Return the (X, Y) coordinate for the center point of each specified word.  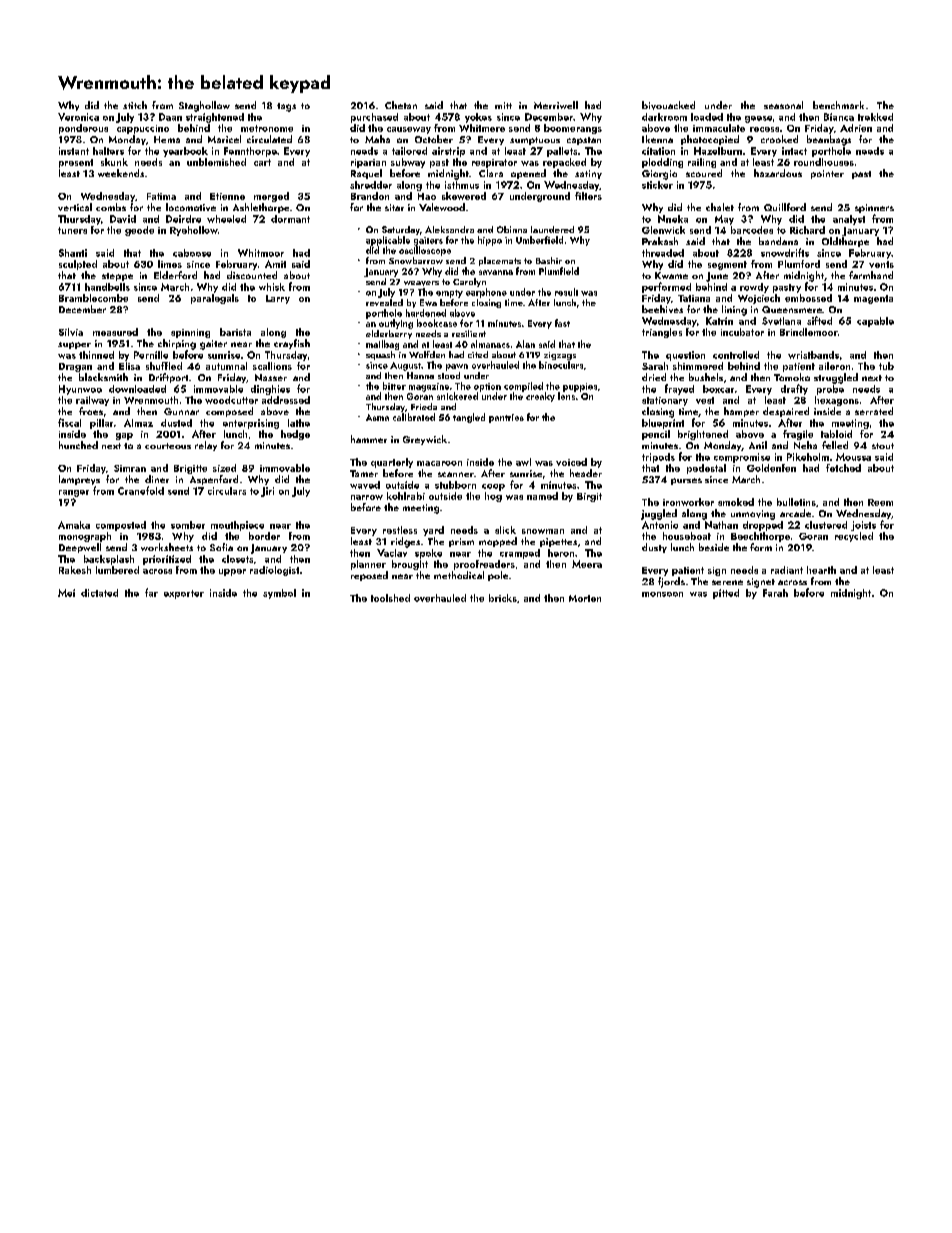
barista (235, 332)
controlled (736, 355)
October (434, 139)
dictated (99, 593)
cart (262, 162)
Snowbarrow (416, 260)
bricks (503, 598)
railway (92, 401)
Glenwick (663, 230)
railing (702, 163)
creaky (540, 397)
